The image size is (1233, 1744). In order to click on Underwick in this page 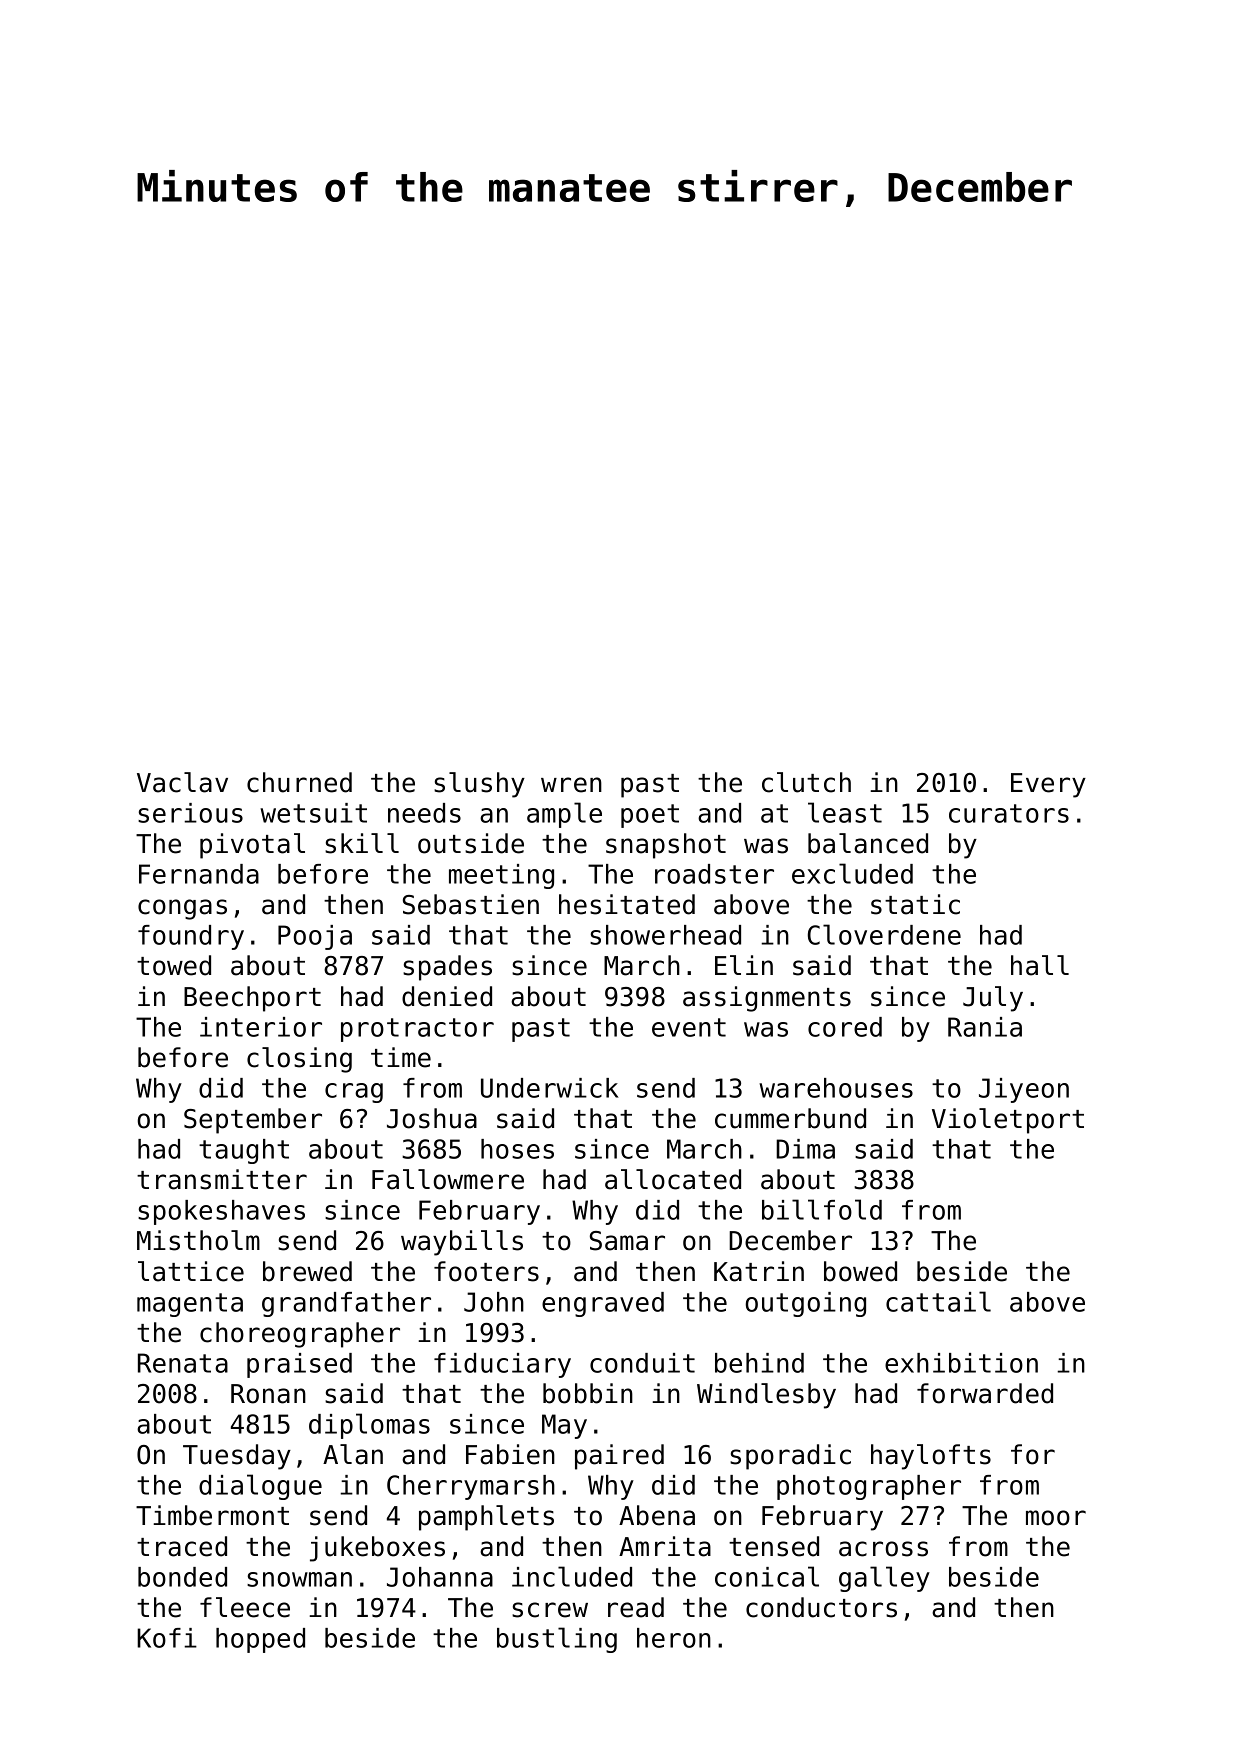, I will do `click(550, 1088)`.
